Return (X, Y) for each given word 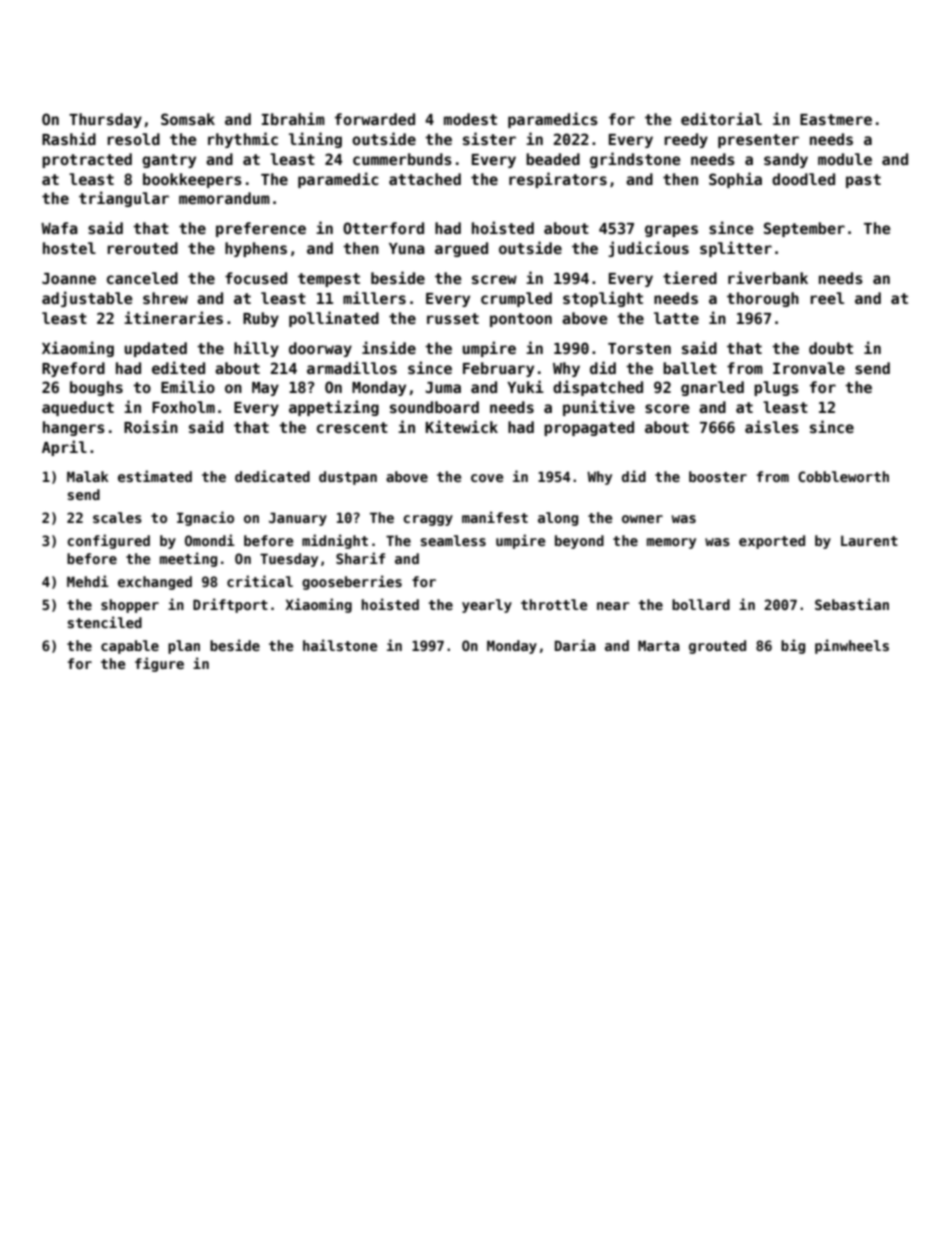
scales (117, 517)
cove (487, 478)
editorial (721, 118)
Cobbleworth (843, 476)
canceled (142, 278)
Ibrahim (293, 118)
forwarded (375, 119)
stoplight (603, 299)
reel (827, 298)
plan (184, 647)
